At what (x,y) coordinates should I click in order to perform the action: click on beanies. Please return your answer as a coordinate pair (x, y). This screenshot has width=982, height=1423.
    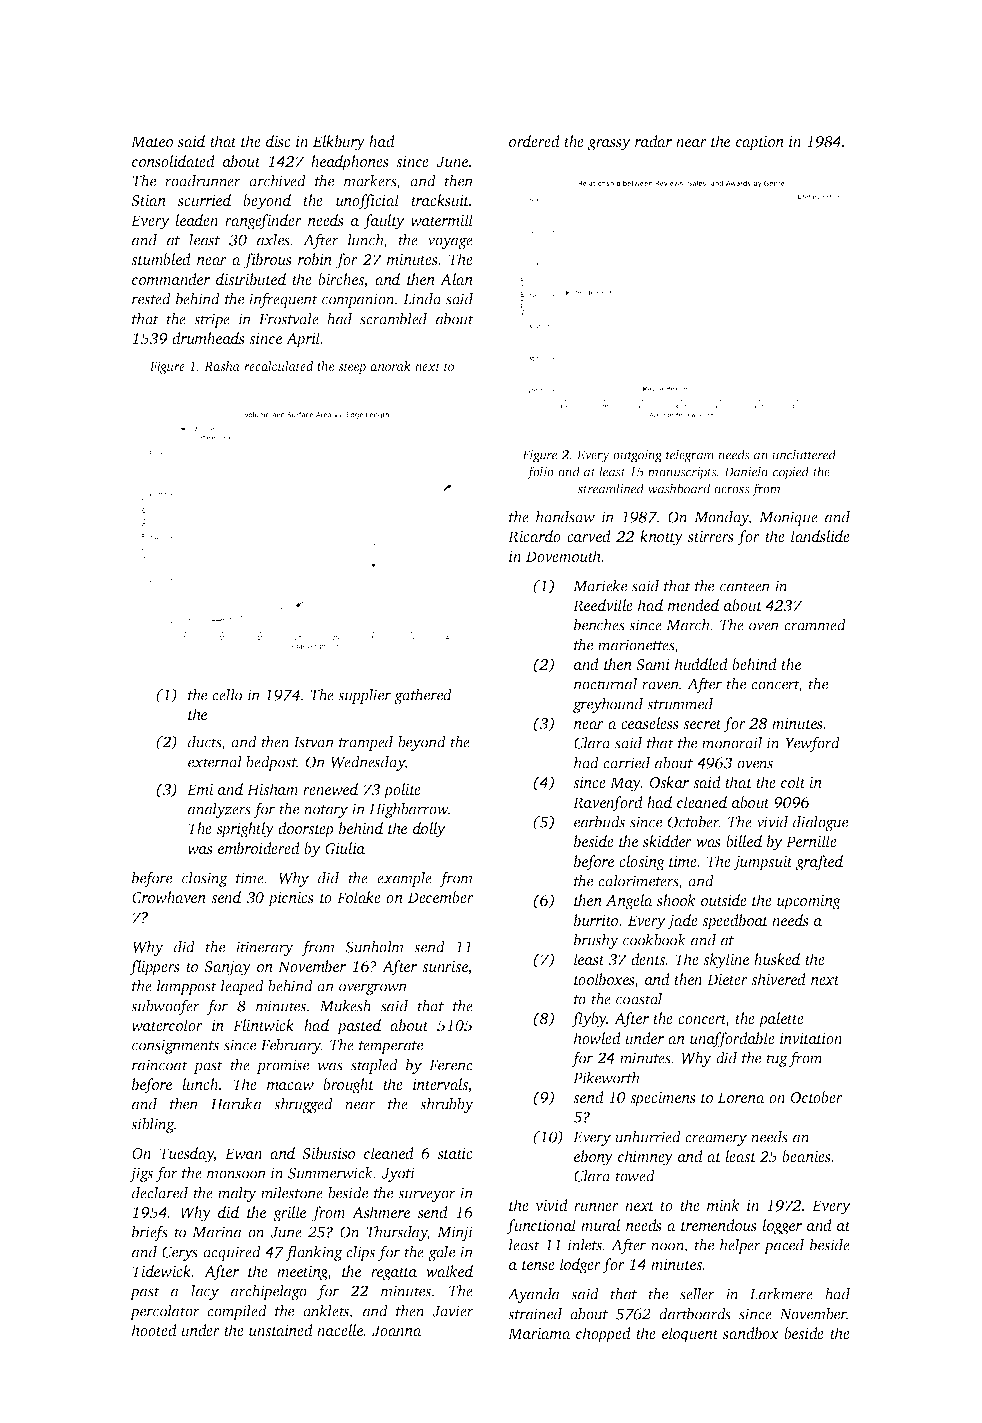
    Looking at the image, I should click on (806, 1156).
